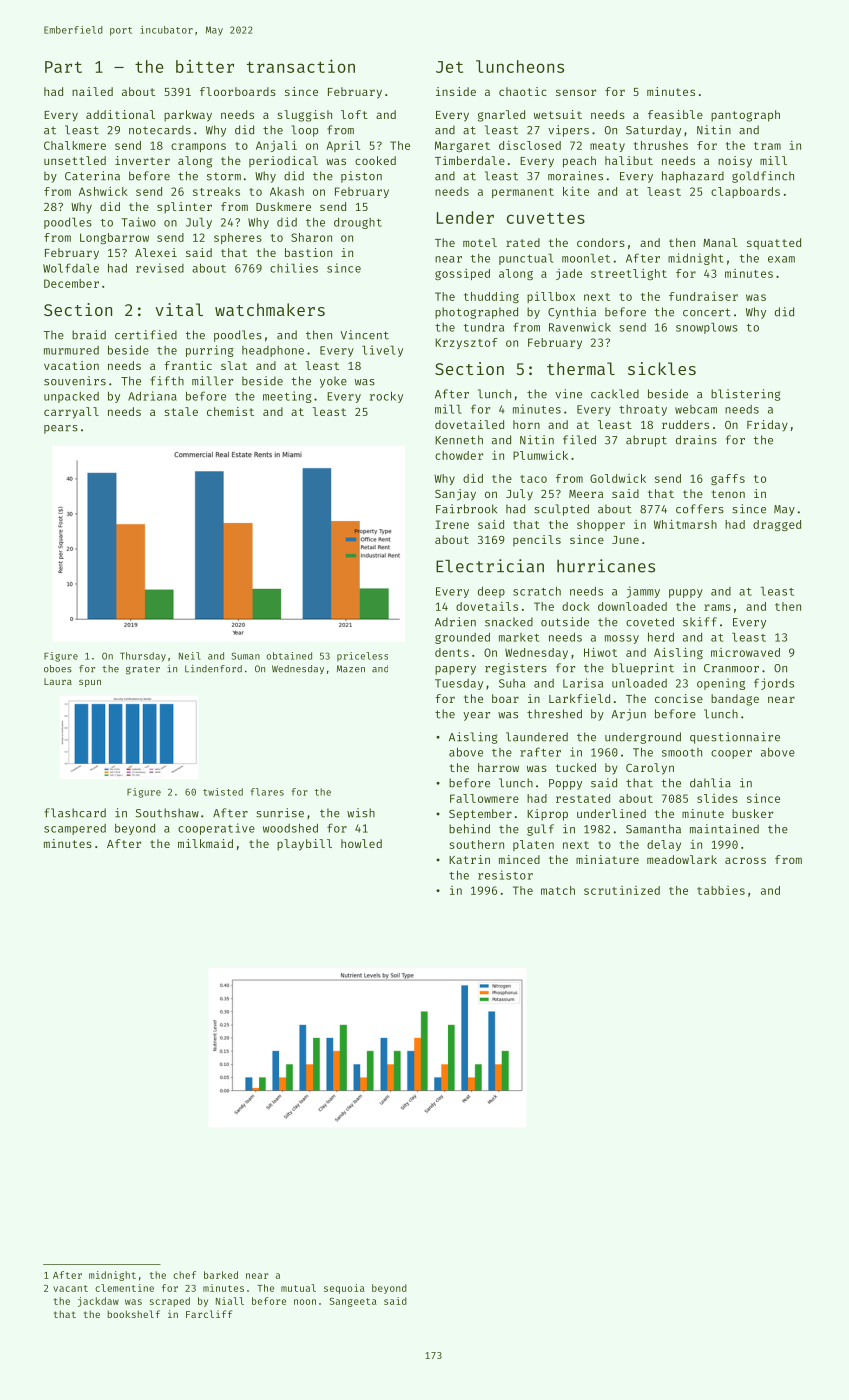 The height and width of the page is (1400, 849). What do you see at coordinates (358, 223) in the page?
I see `drought` at bounding box center [358, 223].
